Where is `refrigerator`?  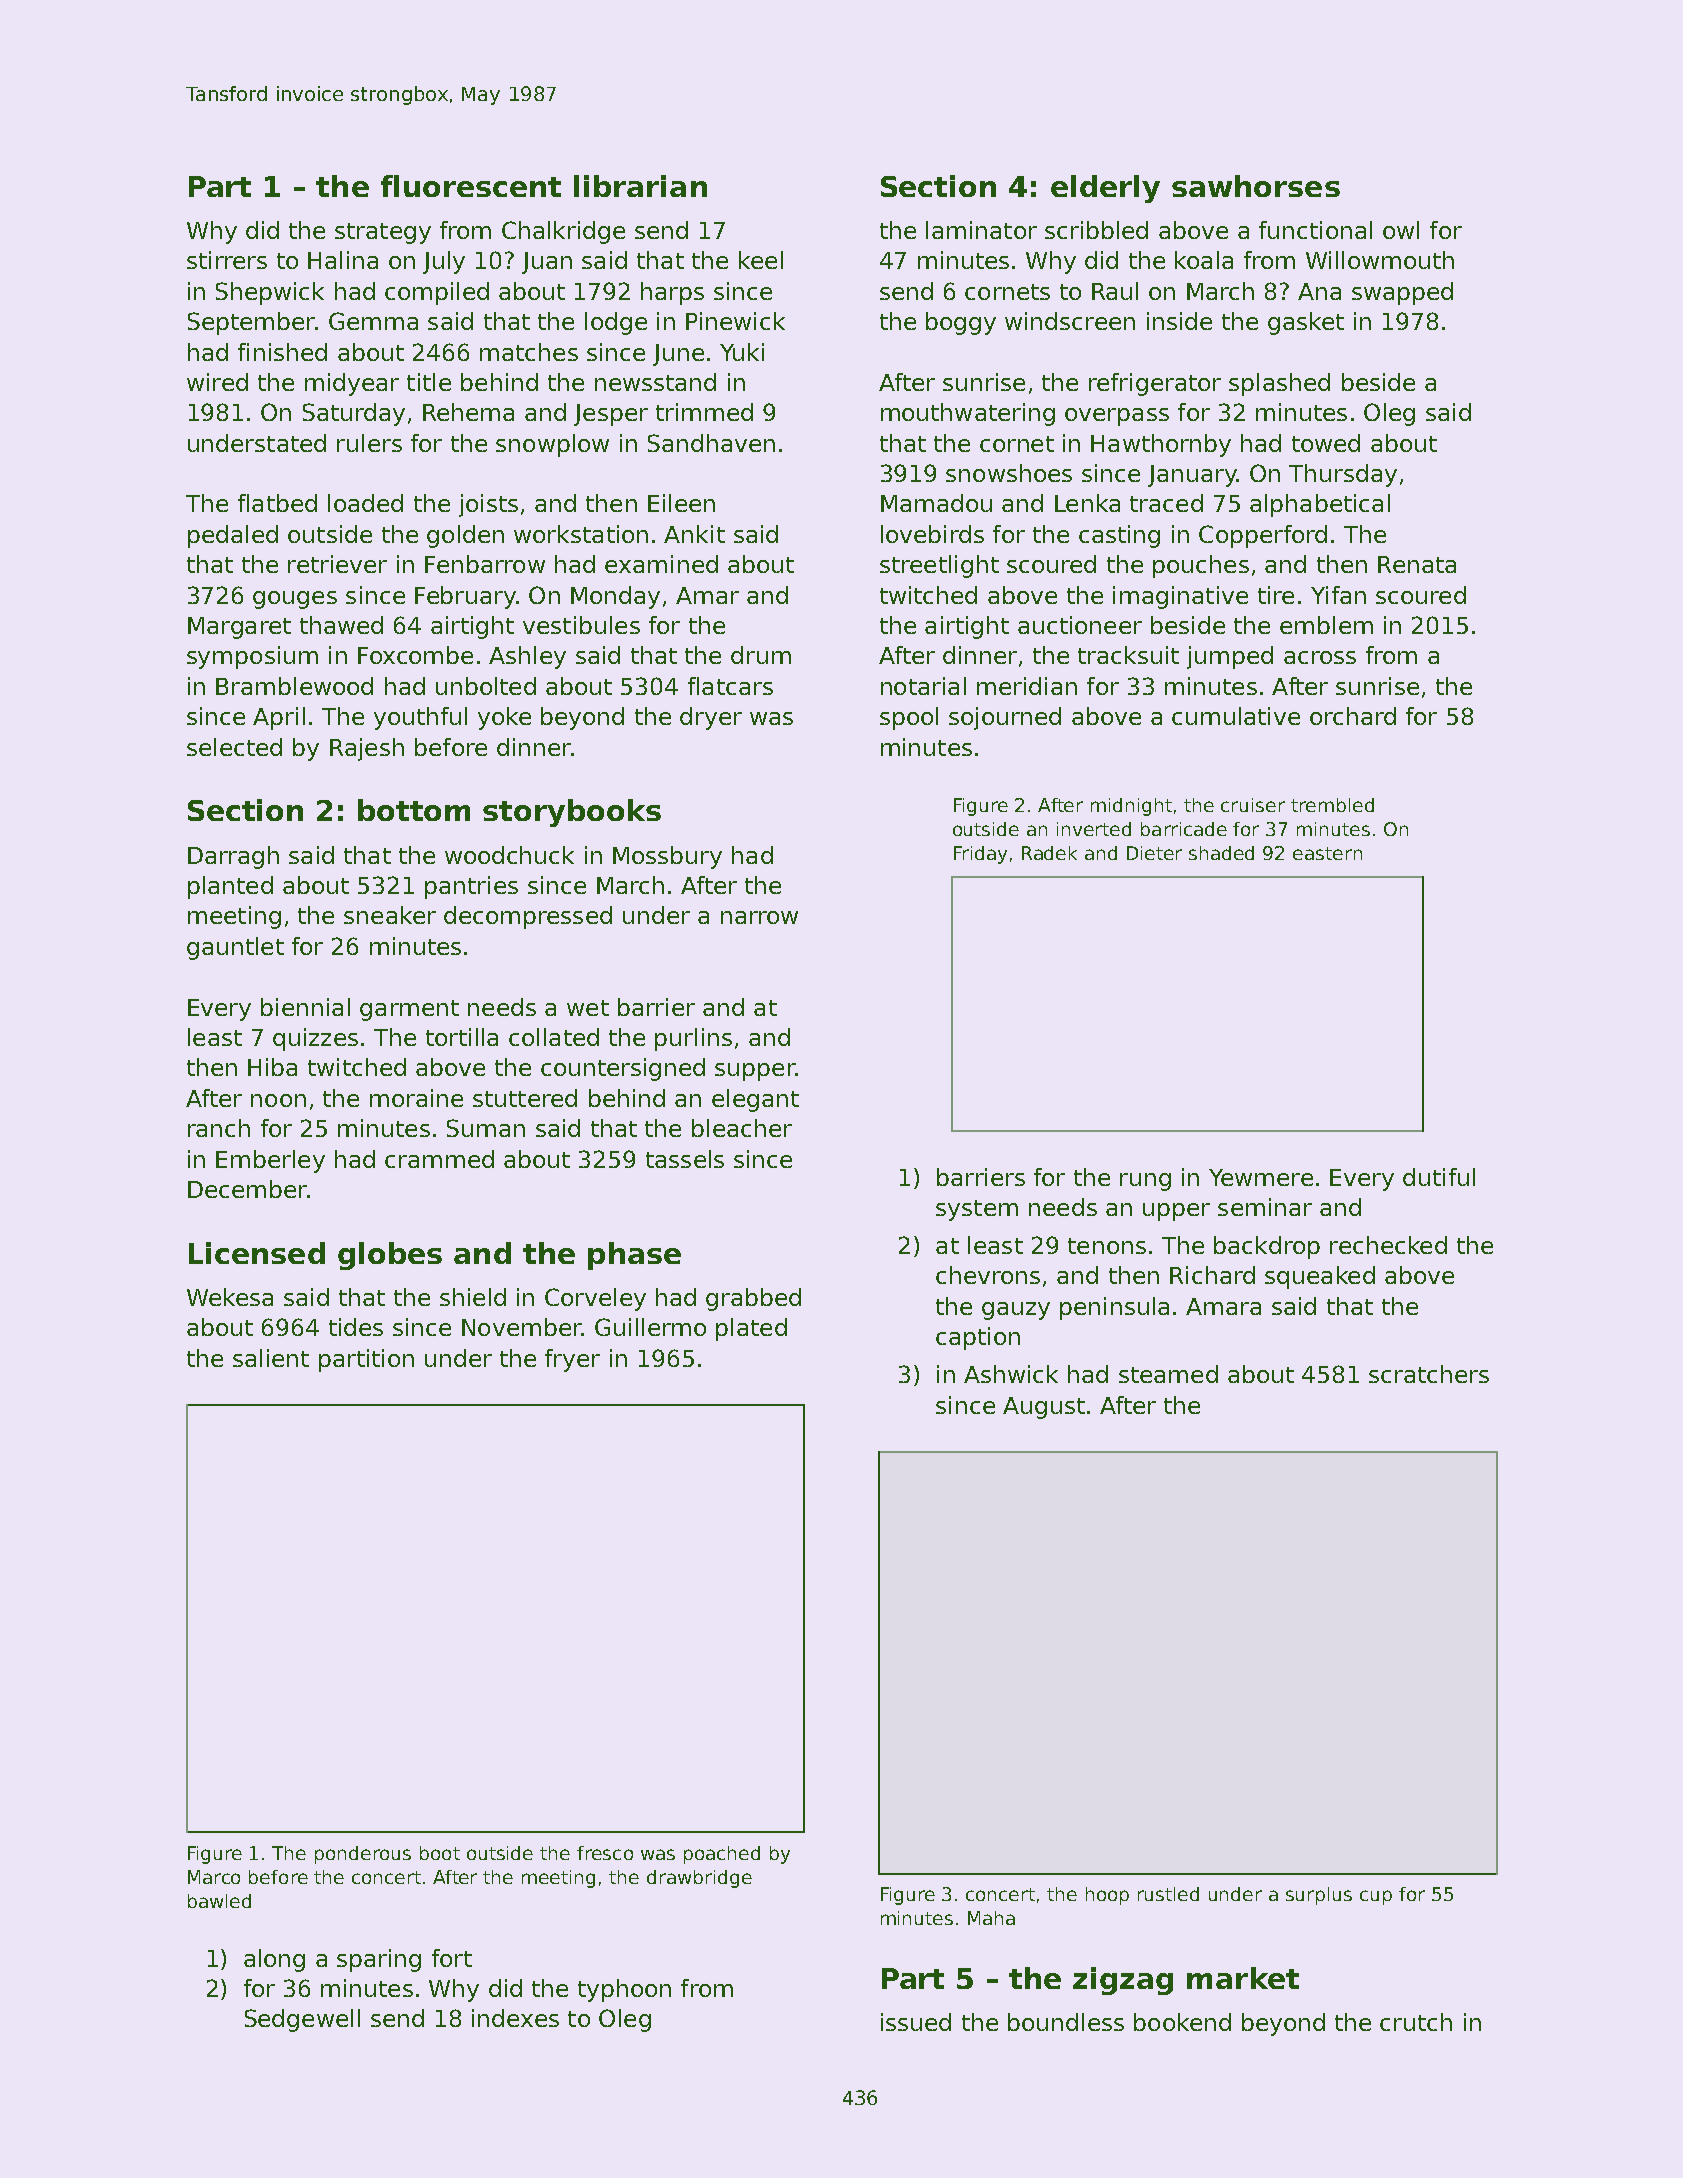 refrigerator is located at coordinates (1155, 384).
